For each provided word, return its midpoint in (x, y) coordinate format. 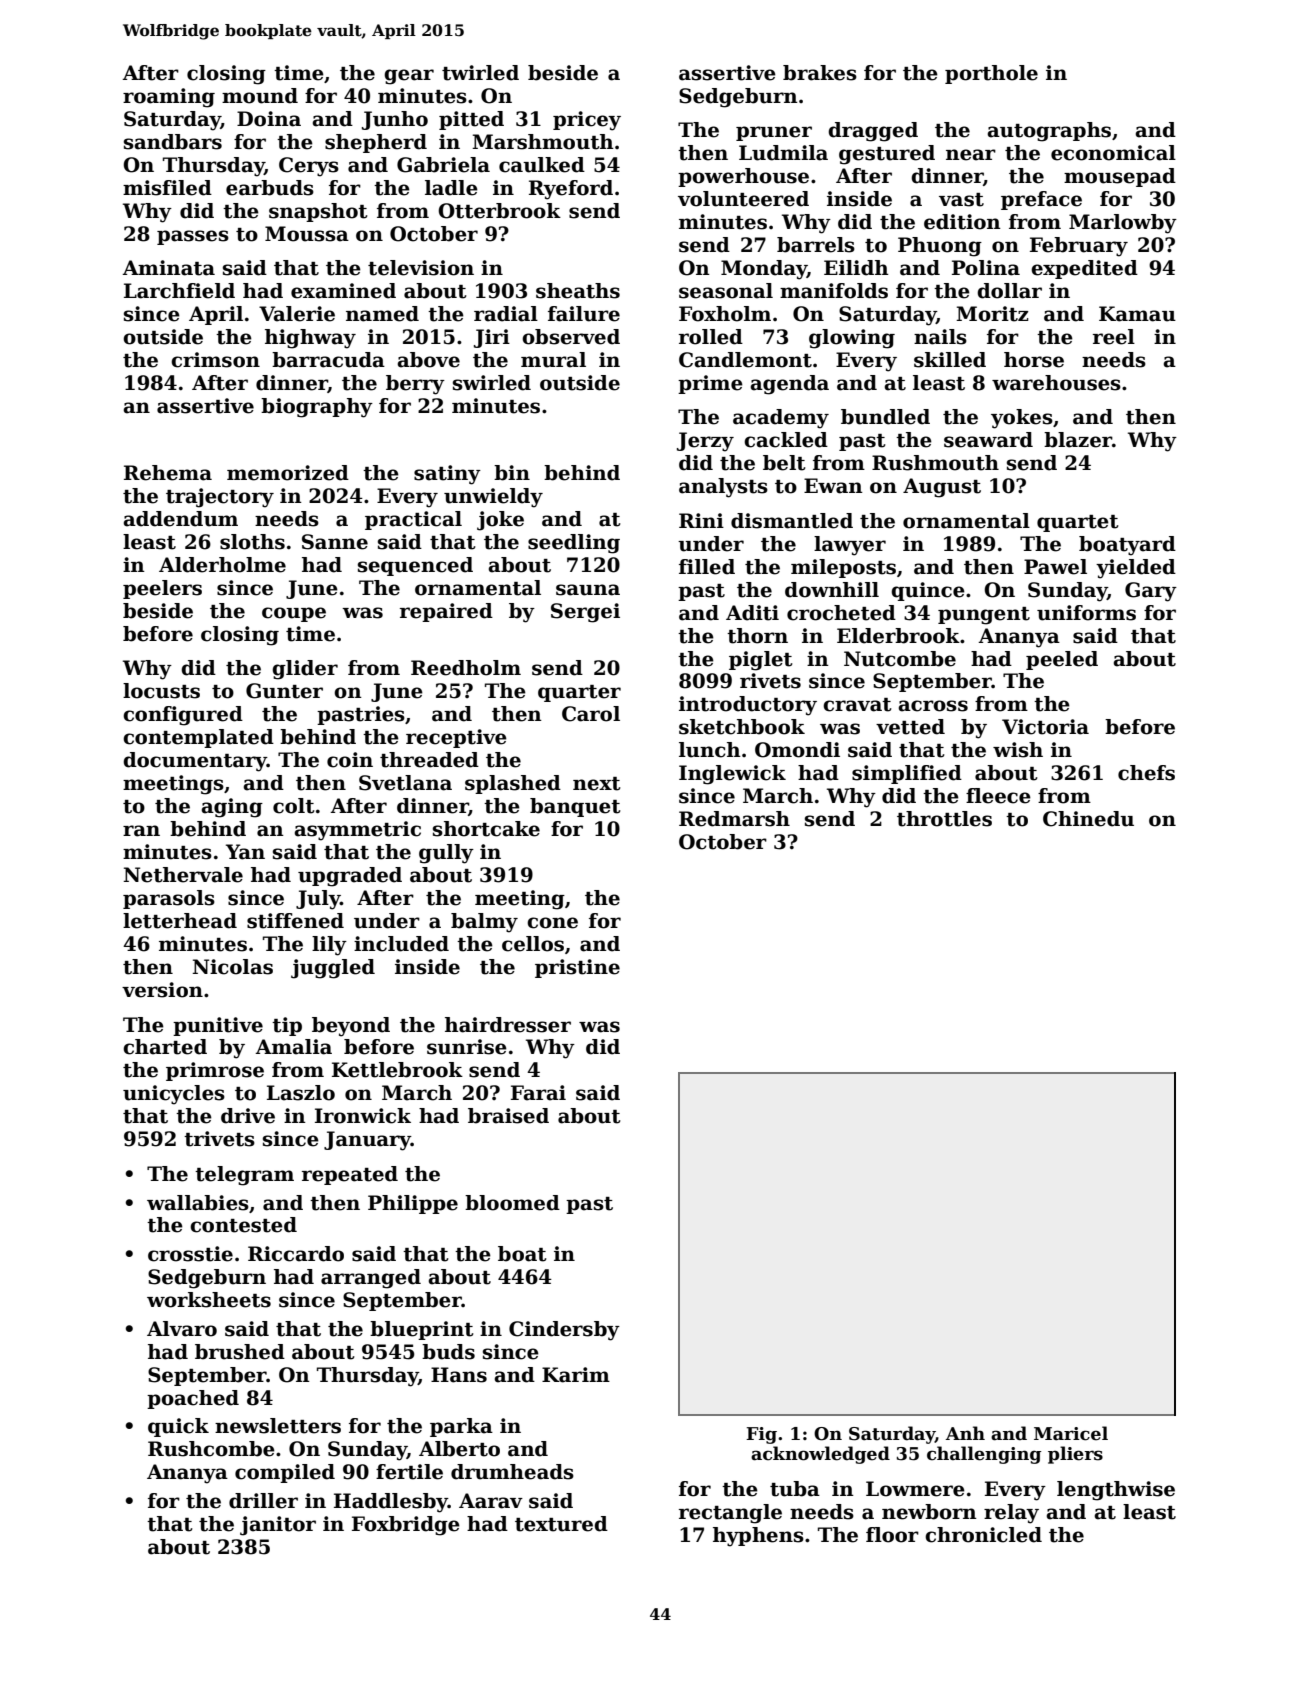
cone (552, 923)
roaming (169, 98)
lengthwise (1116, 1491)
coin (350, 760)
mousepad (1120, 177)
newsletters (278, 1426)
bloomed (512, 1203)
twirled (480, 73)
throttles (944, 819)
